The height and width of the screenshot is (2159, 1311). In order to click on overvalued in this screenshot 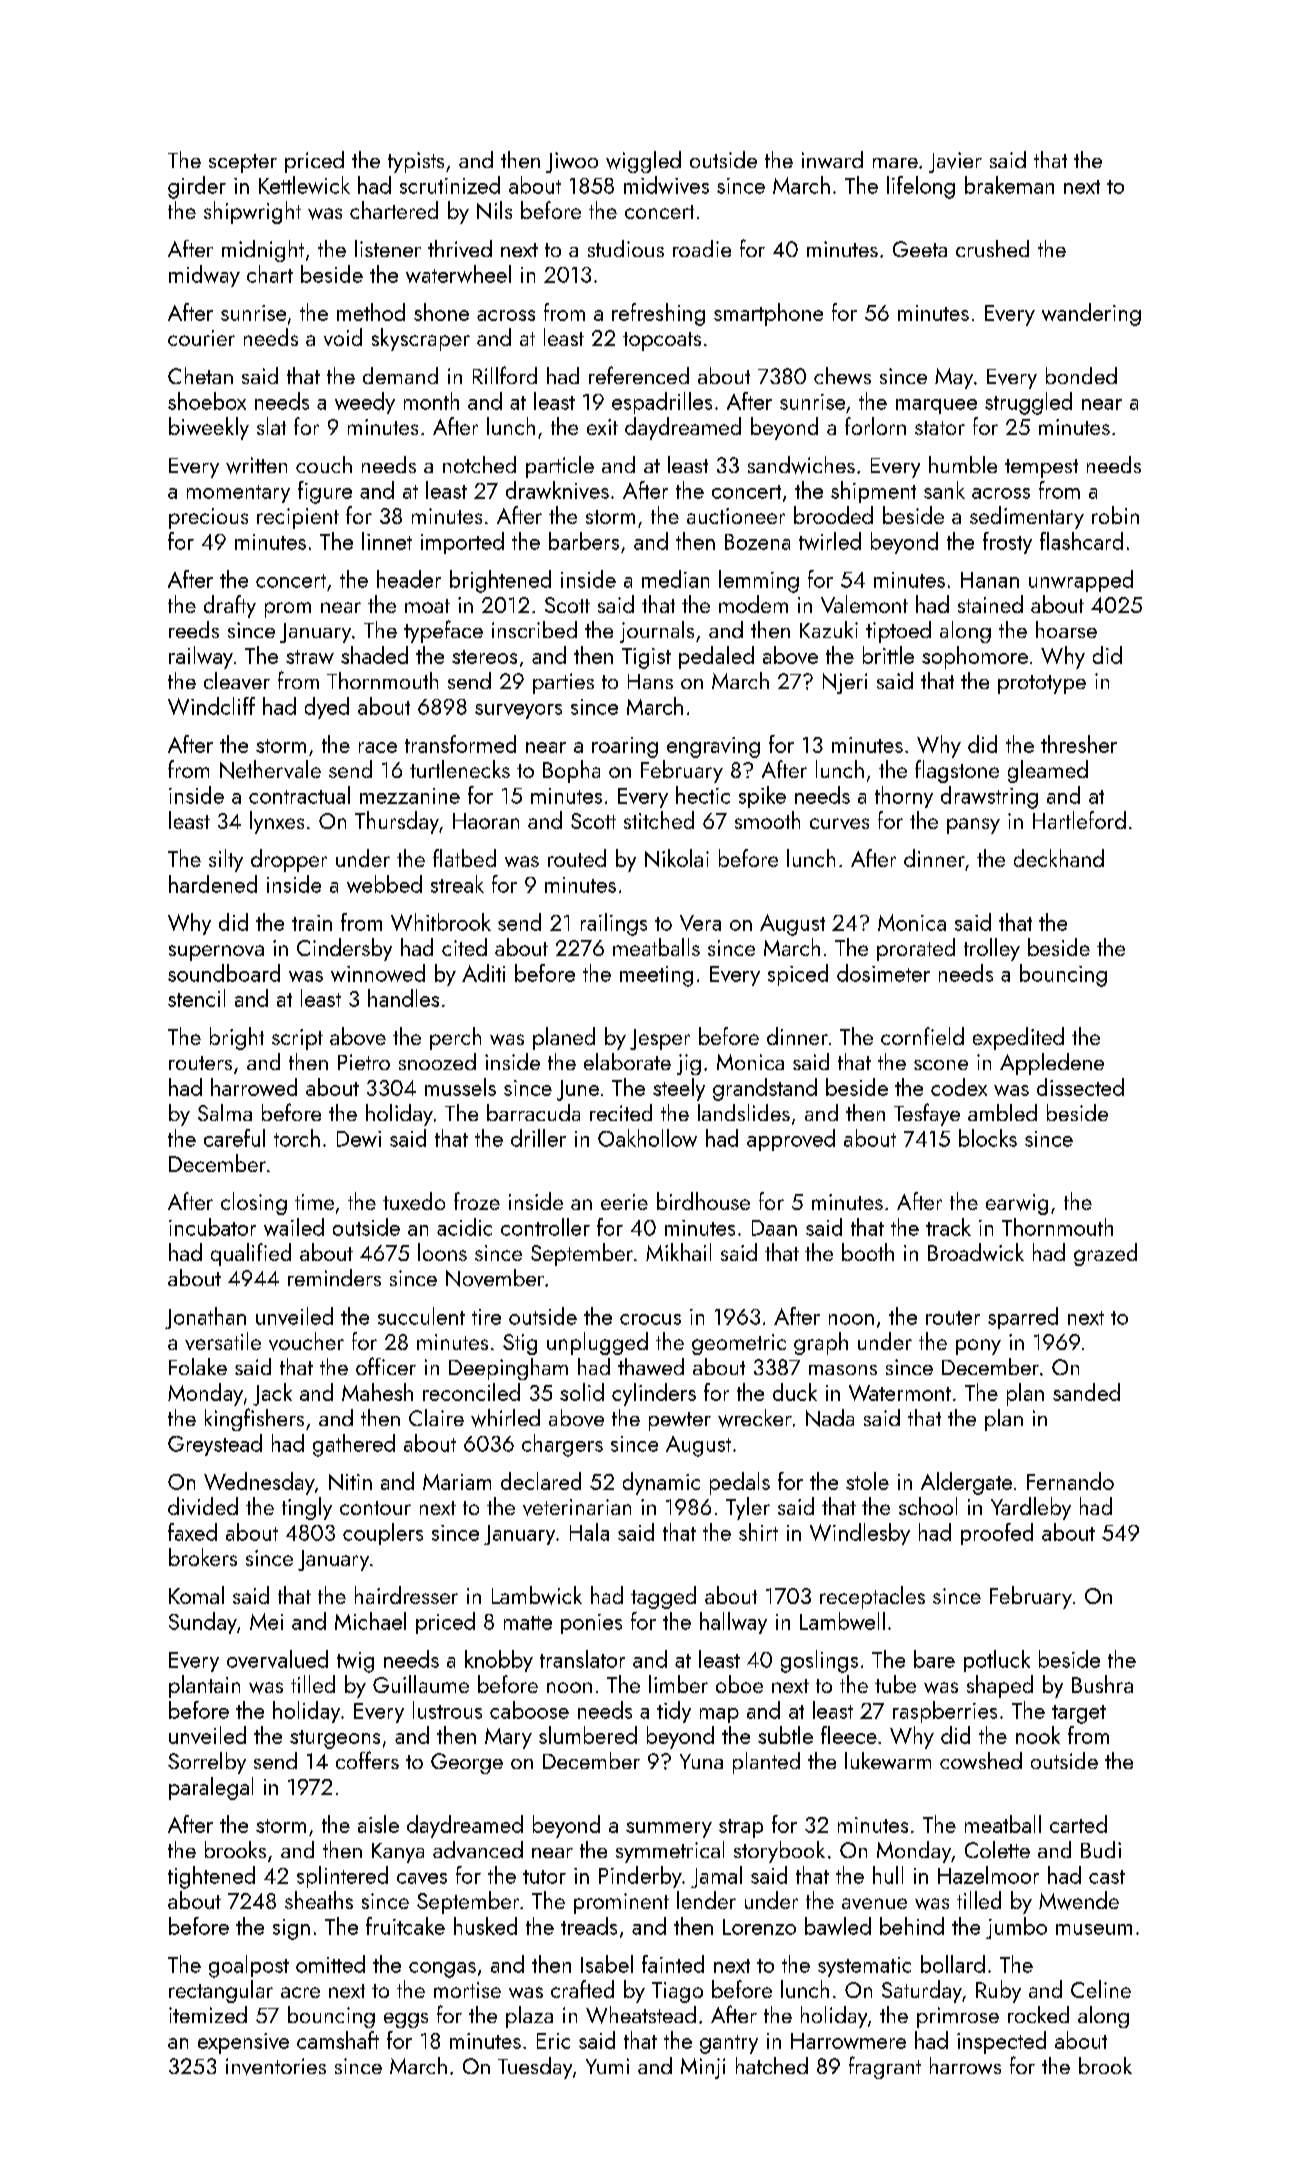, I will do `click(277, 1659)`.
